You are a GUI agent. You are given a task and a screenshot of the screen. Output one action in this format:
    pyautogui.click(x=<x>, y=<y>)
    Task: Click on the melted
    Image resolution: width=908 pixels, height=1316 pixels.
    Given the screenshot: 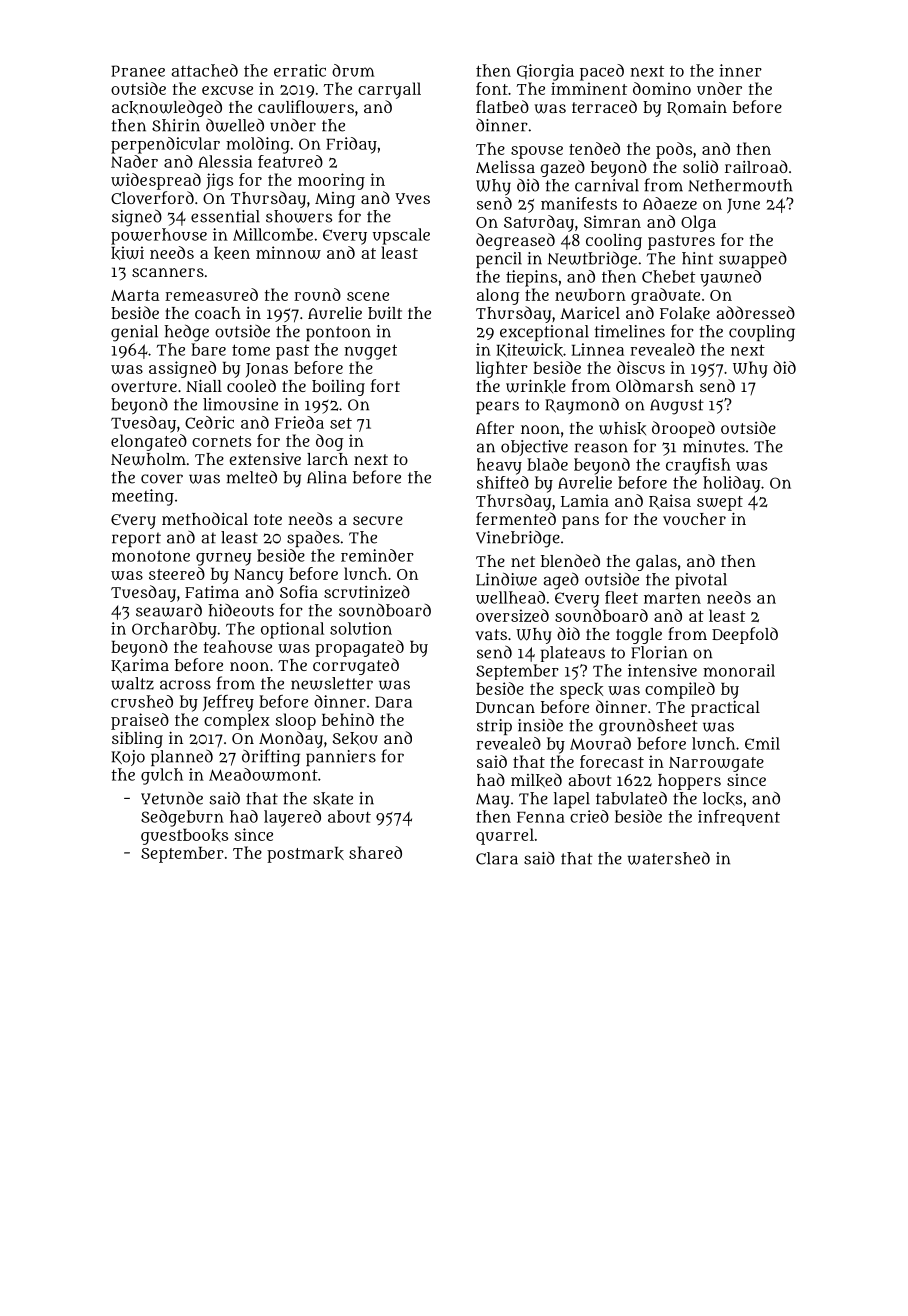 What is the action you would take?
    pyautogui.click(x=252, y=477)
